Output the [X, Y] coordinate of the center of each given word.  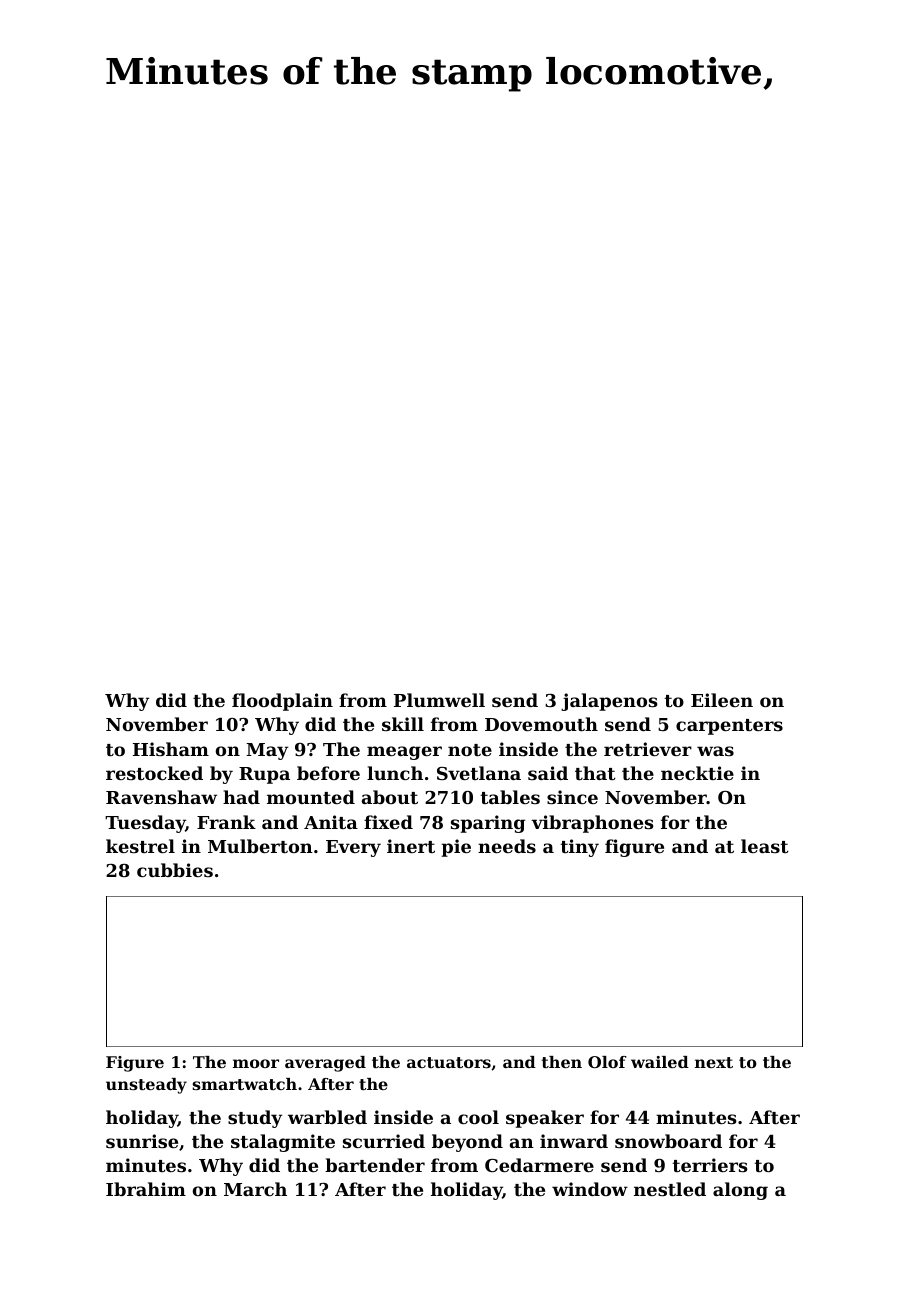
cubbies [175, 870]
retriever [648, 749]
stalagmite [283, 1143]
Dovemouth [541, 724]
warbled [327, 1117]
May [267, 751]
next [714, 1062]
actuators [449, 1062]
